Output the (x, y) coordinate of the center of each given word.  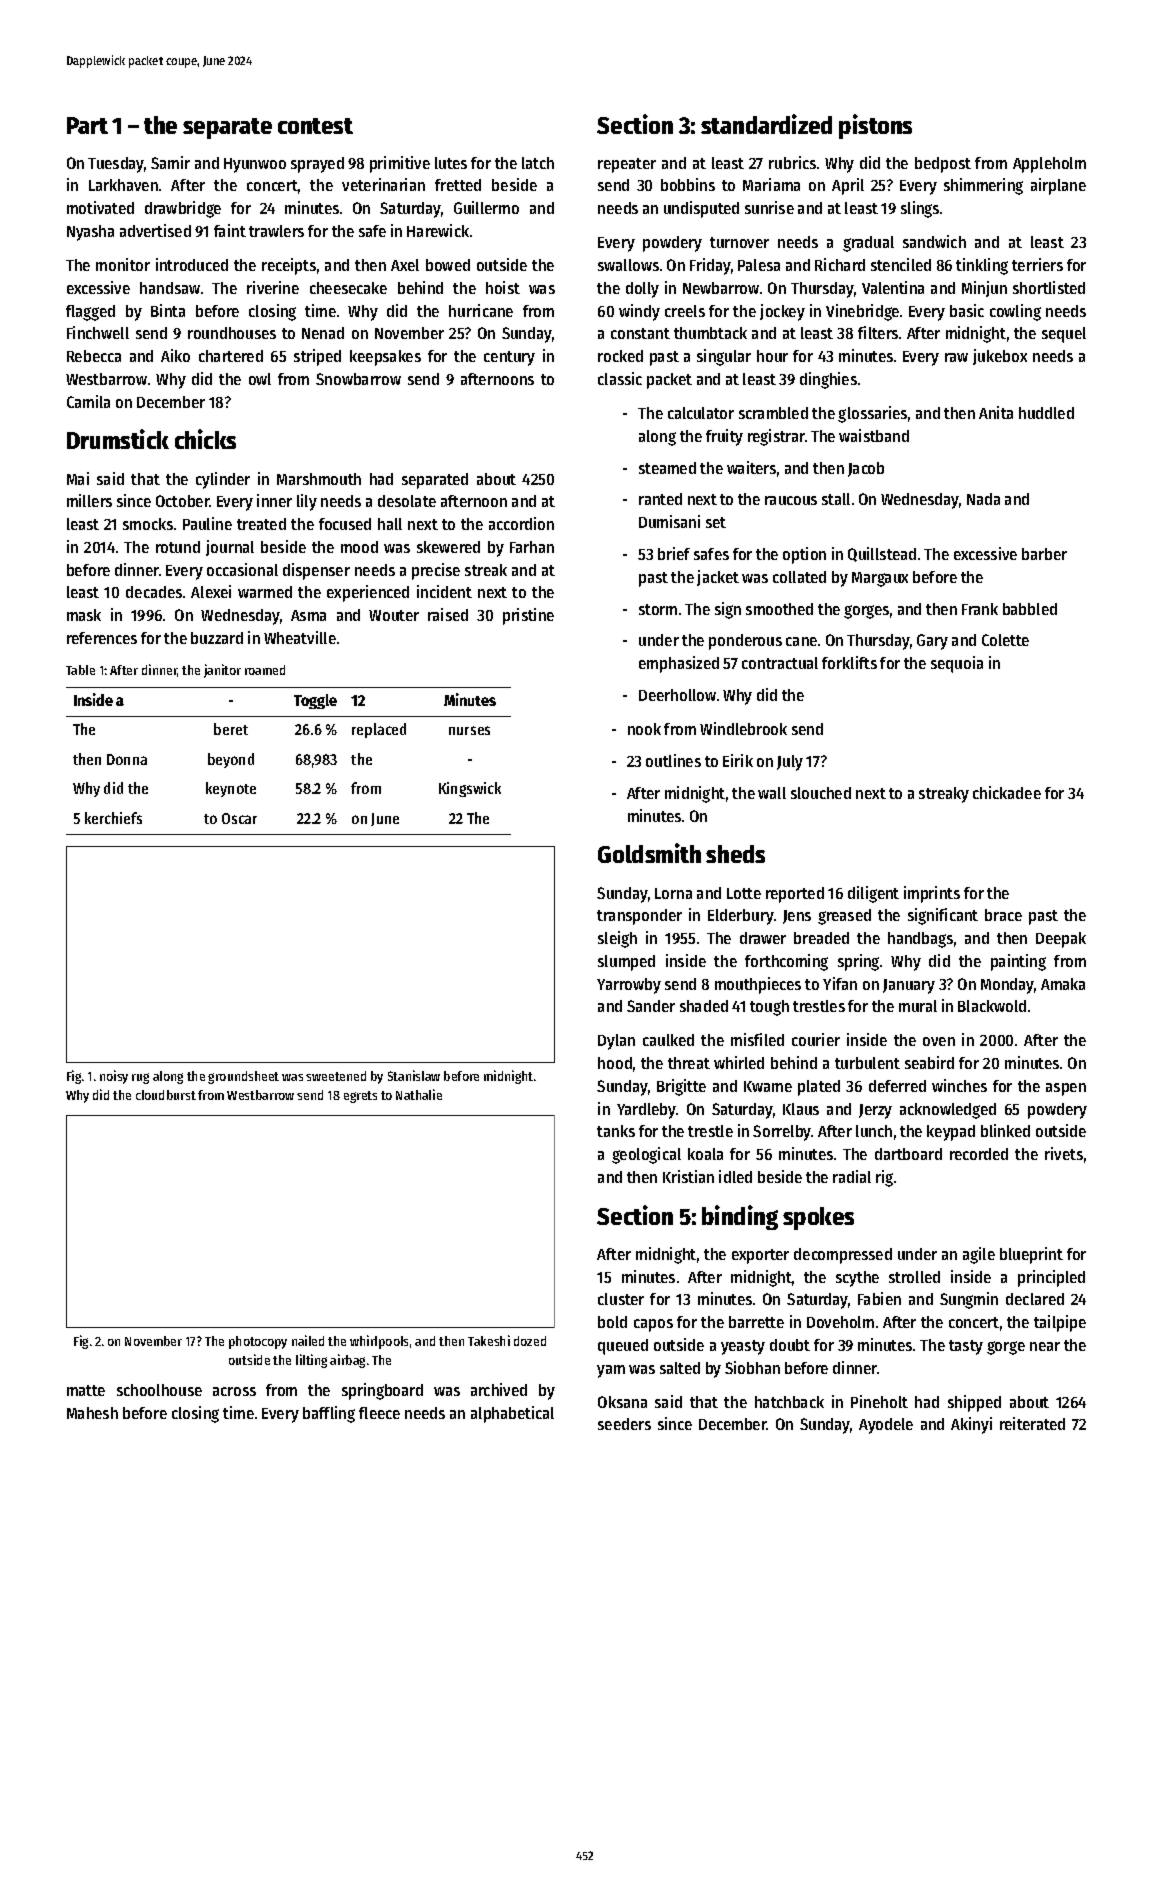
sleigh (617, 939)
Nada (983, 499)
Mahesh (92, 1413)
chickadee (1007, 792)
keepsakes (385, 358)
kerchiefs (113, 818)
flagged (90, 313)
